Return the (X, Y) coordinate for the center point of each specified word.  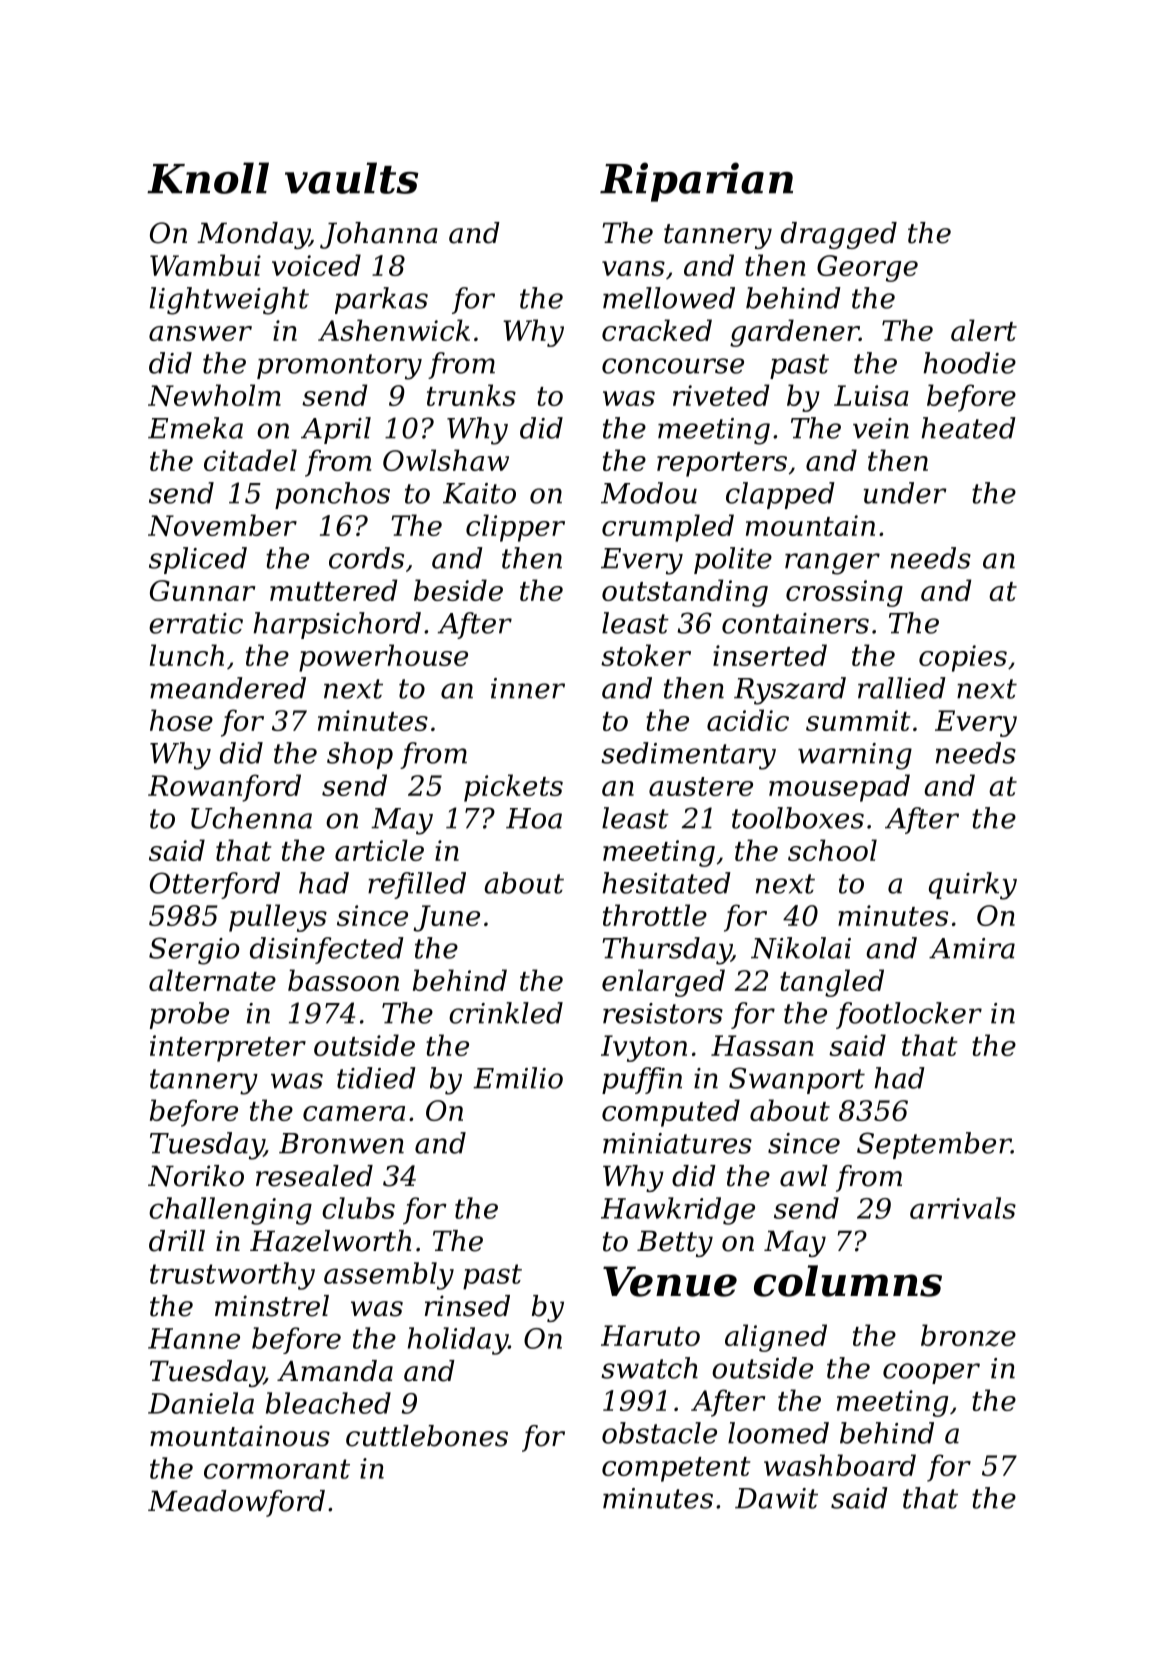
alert (984, 330)
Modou (649, 493)
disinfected (327, 950)
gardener (794, 333)
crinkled (506, 1013)
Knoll (208, 178)
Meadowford (236, 1503)
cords (366, 558)
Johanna (379, 235)
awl (804, 1176)
